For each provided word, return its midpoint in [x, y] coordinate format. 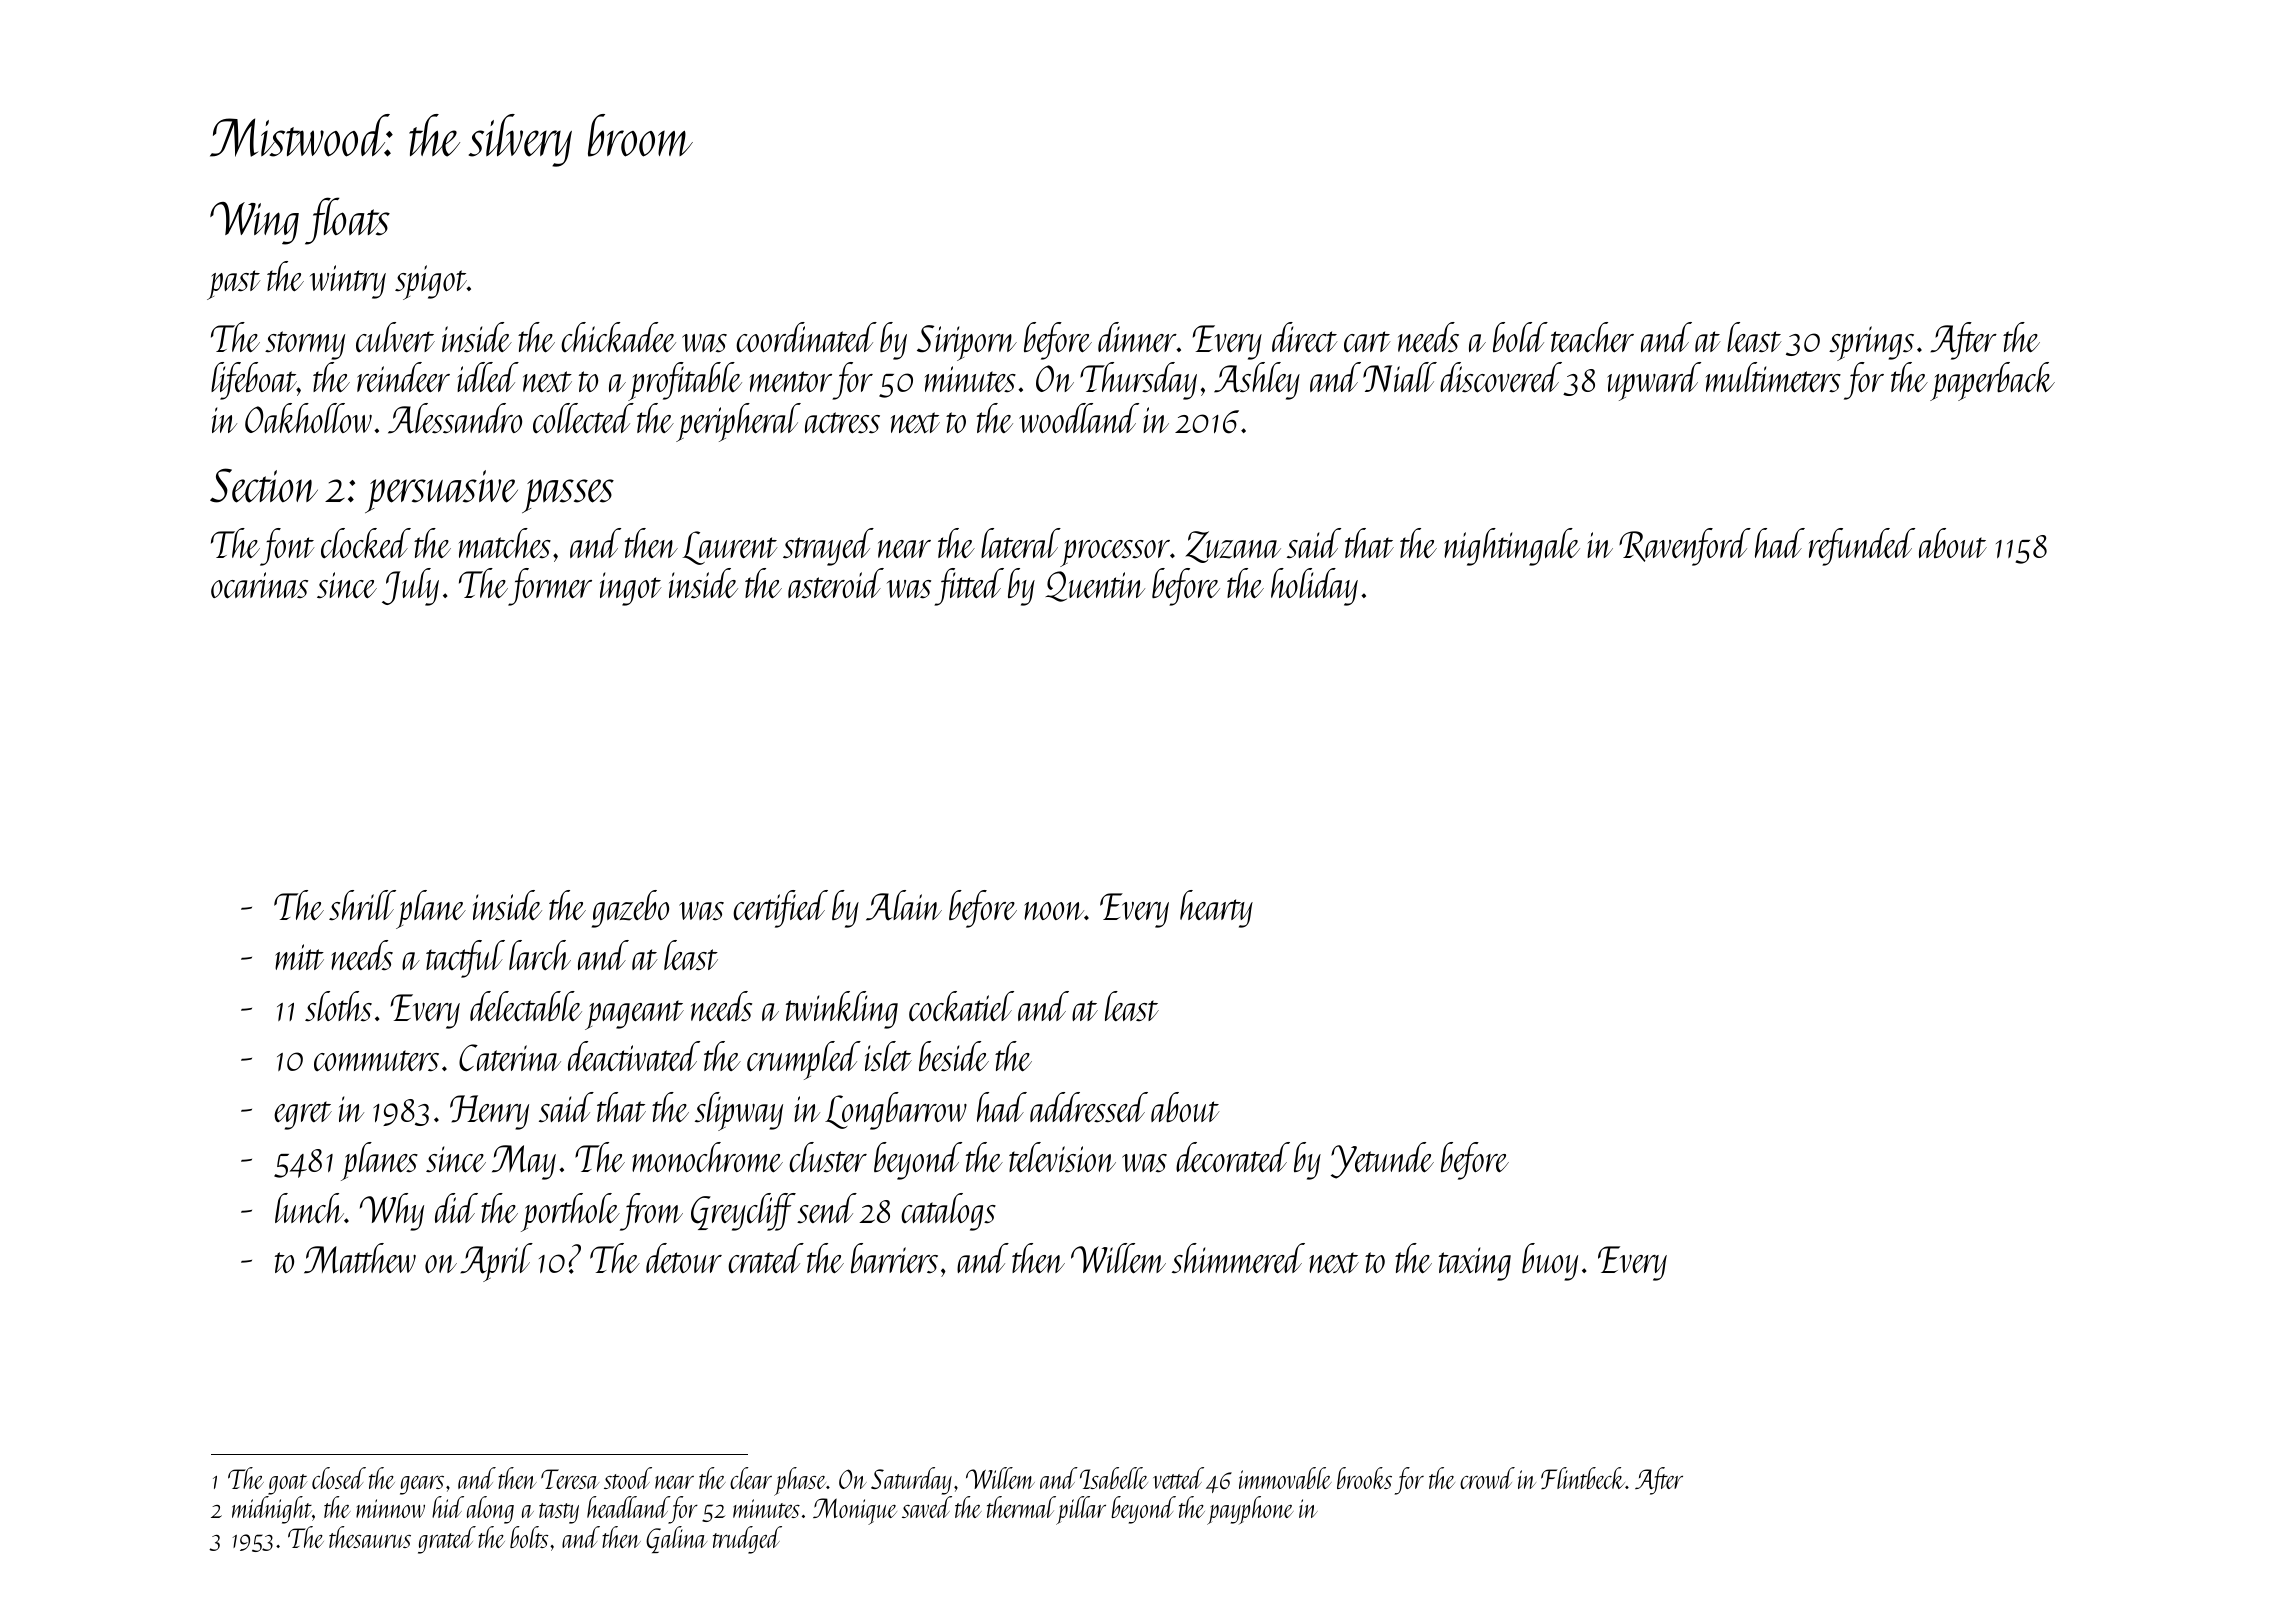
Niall [1400, 377]
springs [1871, 343]
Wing [254, 223]
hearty [1216, 909]
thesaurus [370, 1537]
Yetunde [1382, 1160]
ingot [630, 589]
